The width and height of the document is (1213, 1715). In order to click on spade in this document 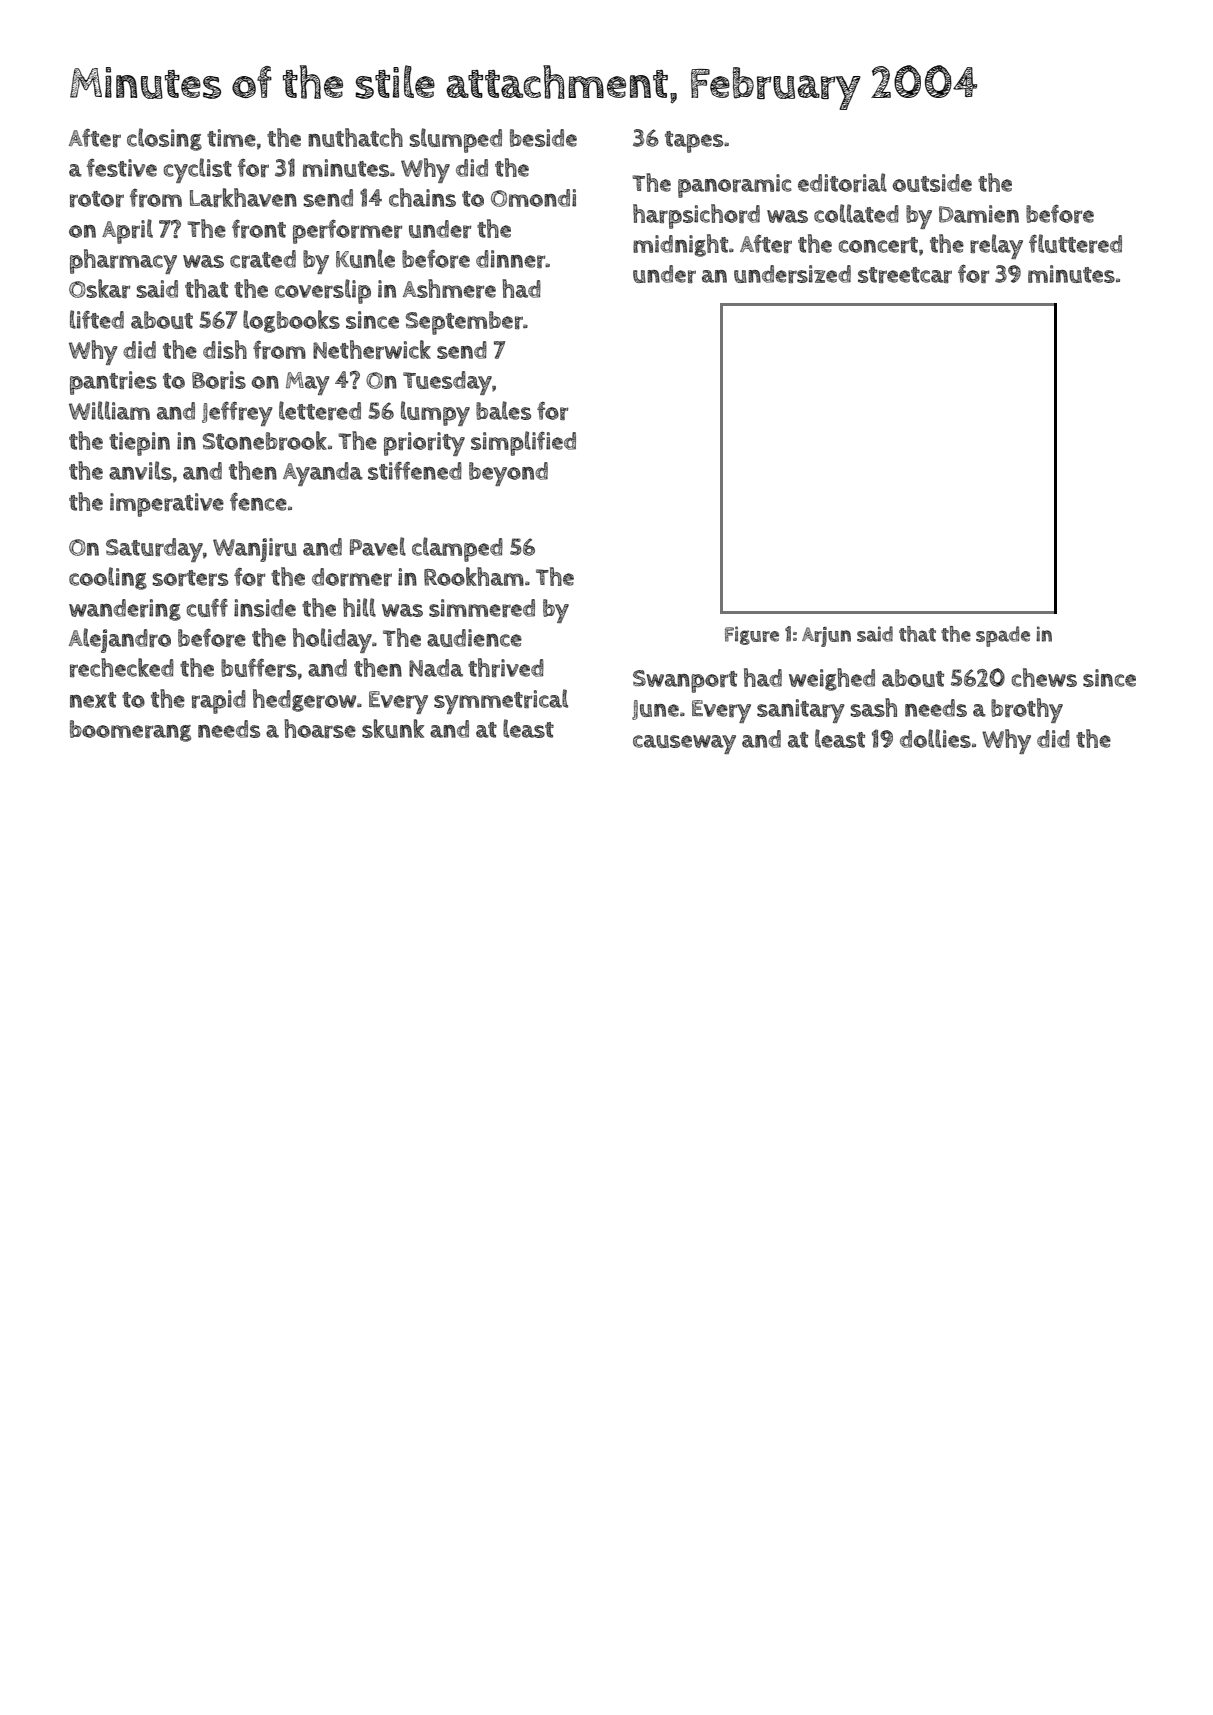, I will do `click(1003, 636)`.
